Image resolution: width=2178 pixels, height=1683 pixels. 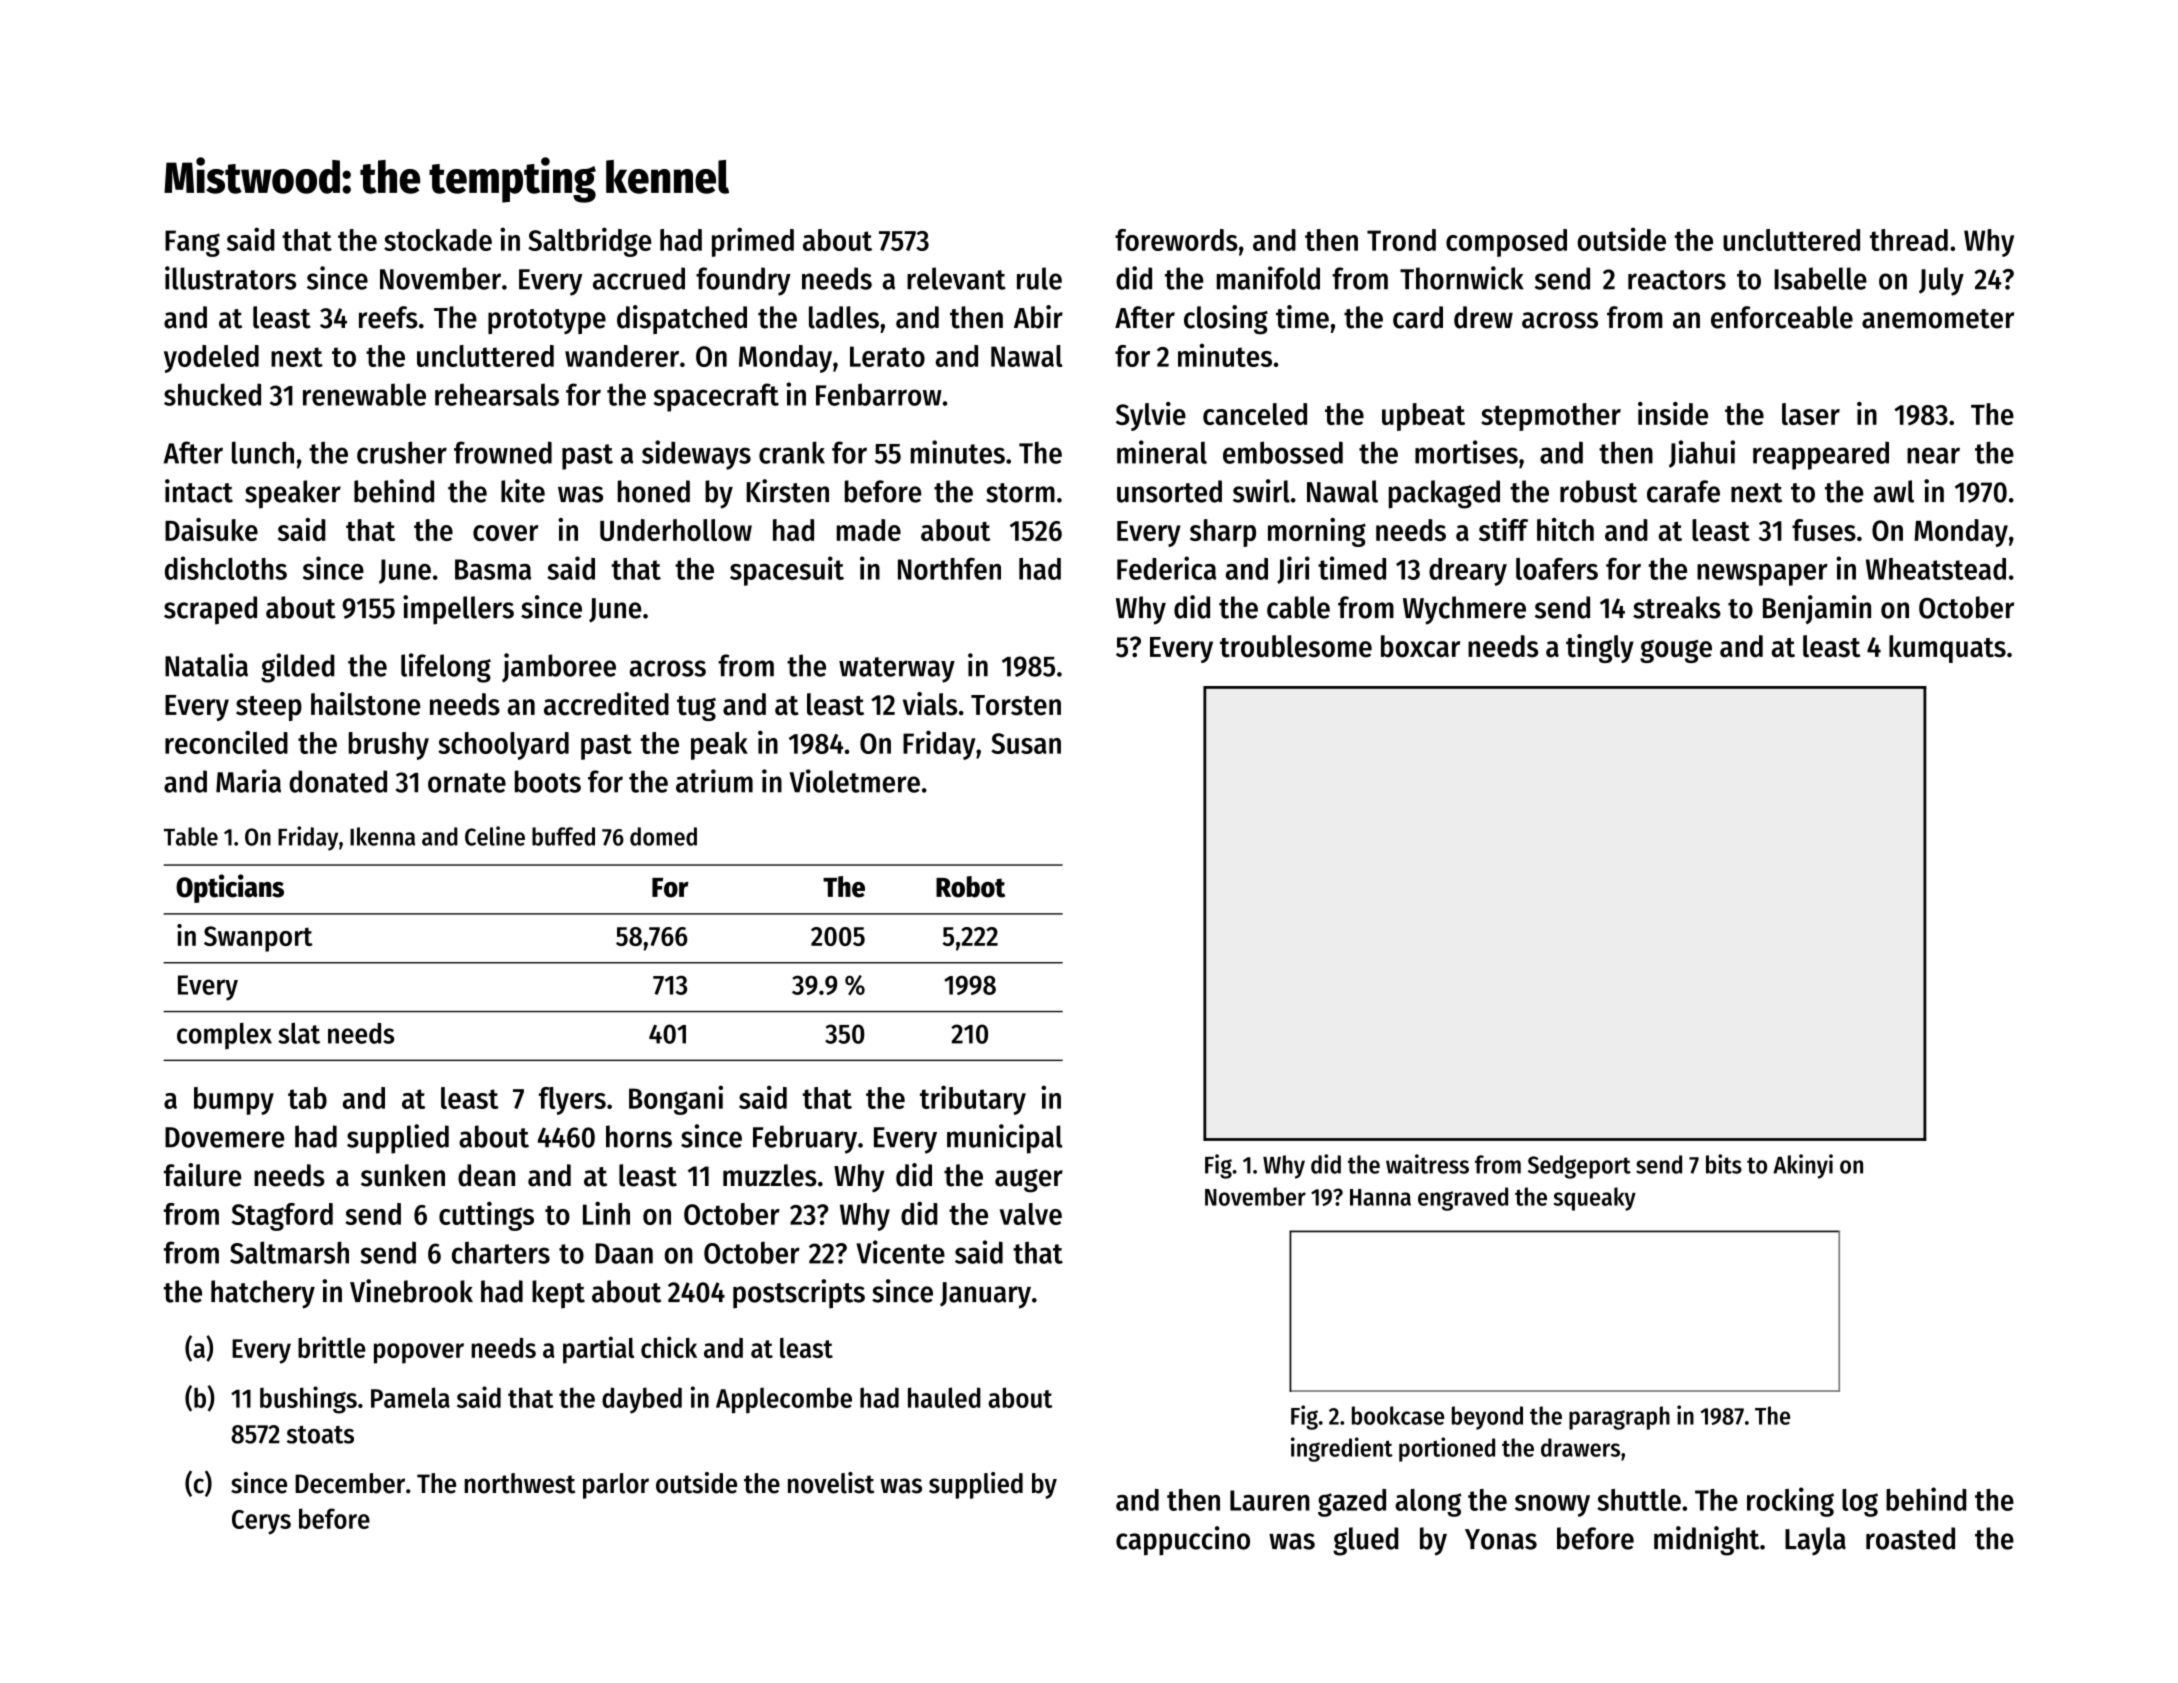 I want to click on Table, so click(x=191, y=836).
